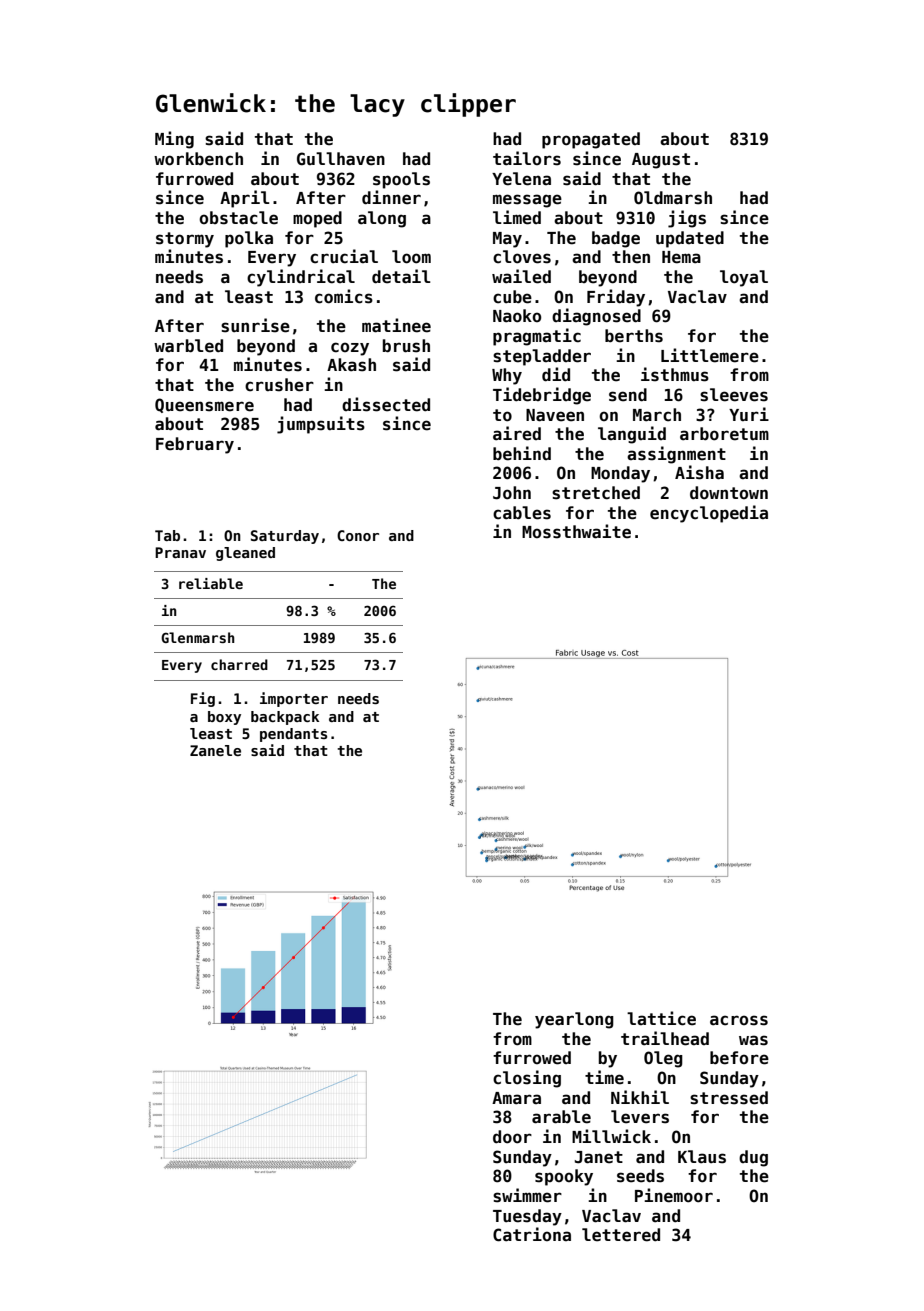 The width and height of the screenshot is (924, 1311). Describe the element at coordinates (512, 1137) in the screenshot. I see `door` at that location.
